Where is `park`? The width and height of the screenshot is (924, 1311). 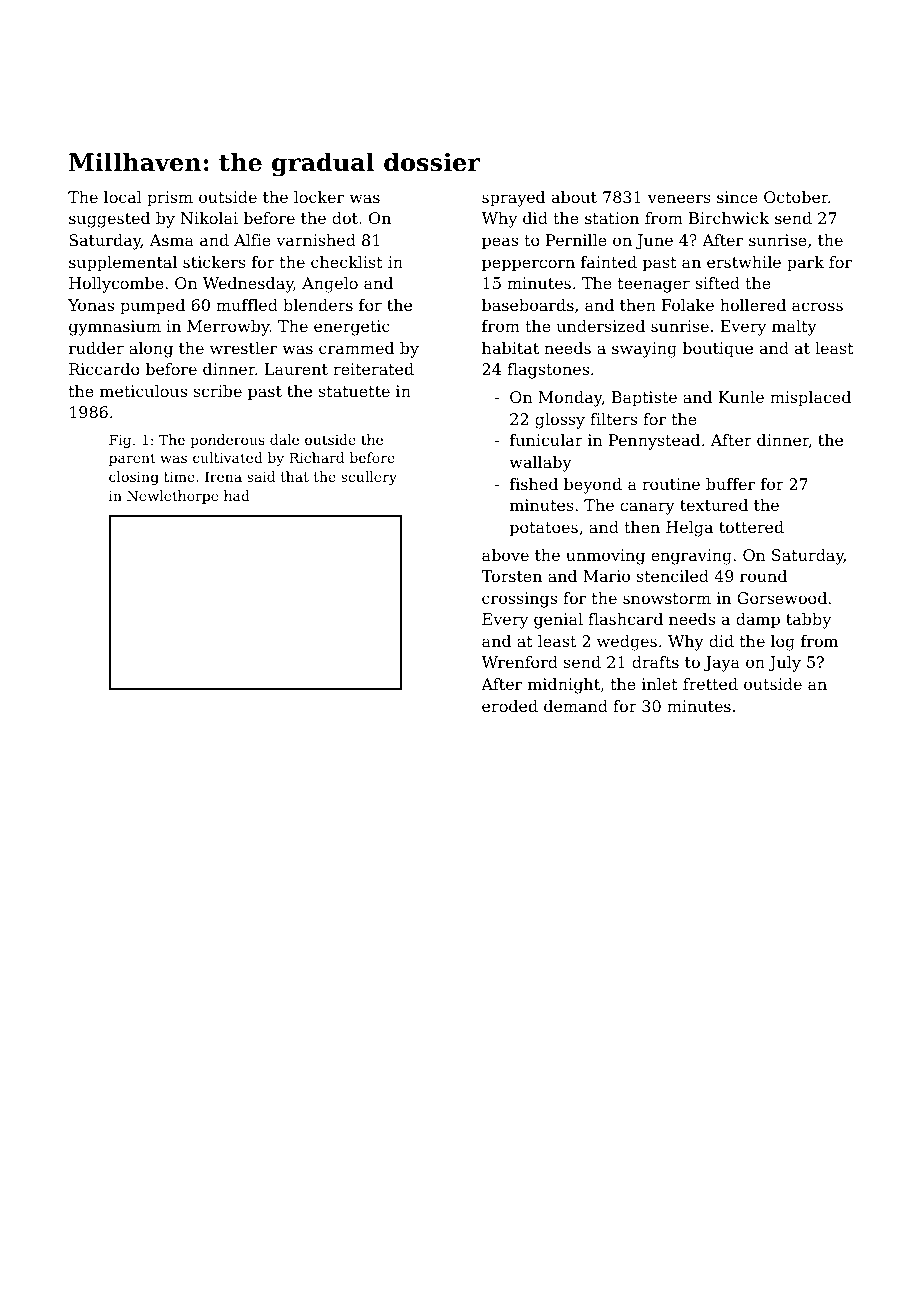
park is located at coordinates (805, 264).
